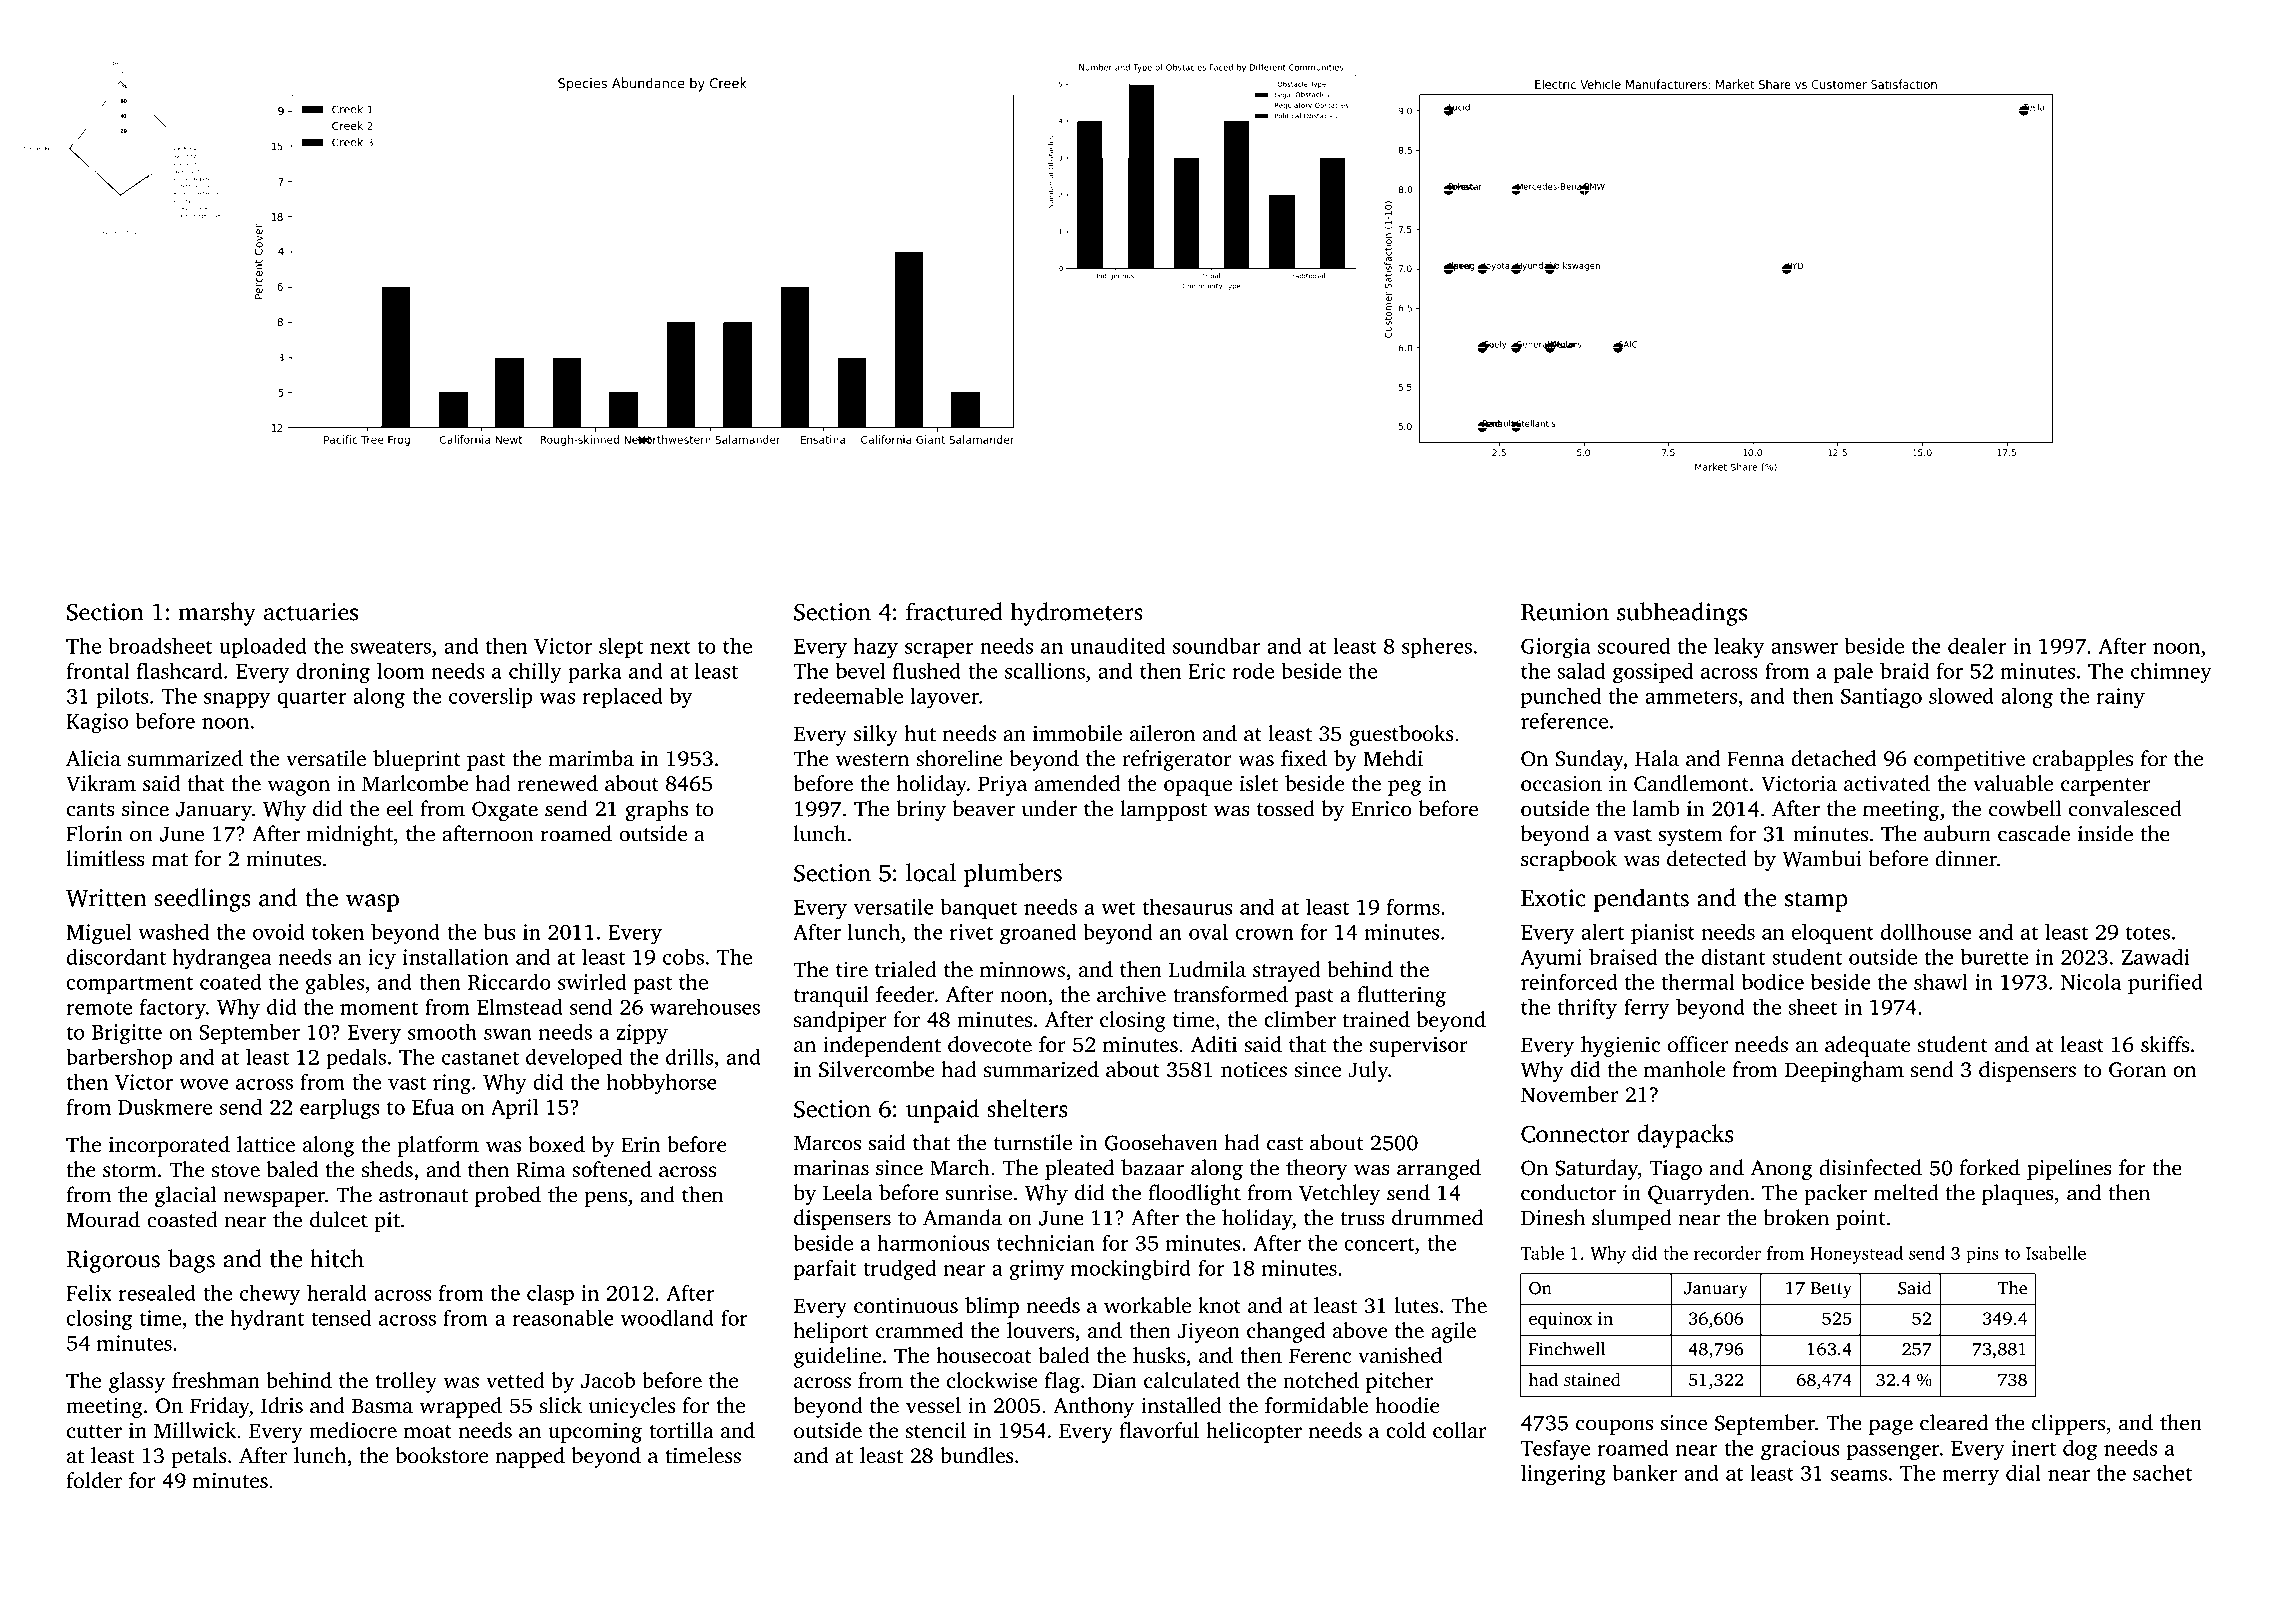  Describe the element at coordinates (2137, 1070) in the screenshot. I see `Goran` at that location.
